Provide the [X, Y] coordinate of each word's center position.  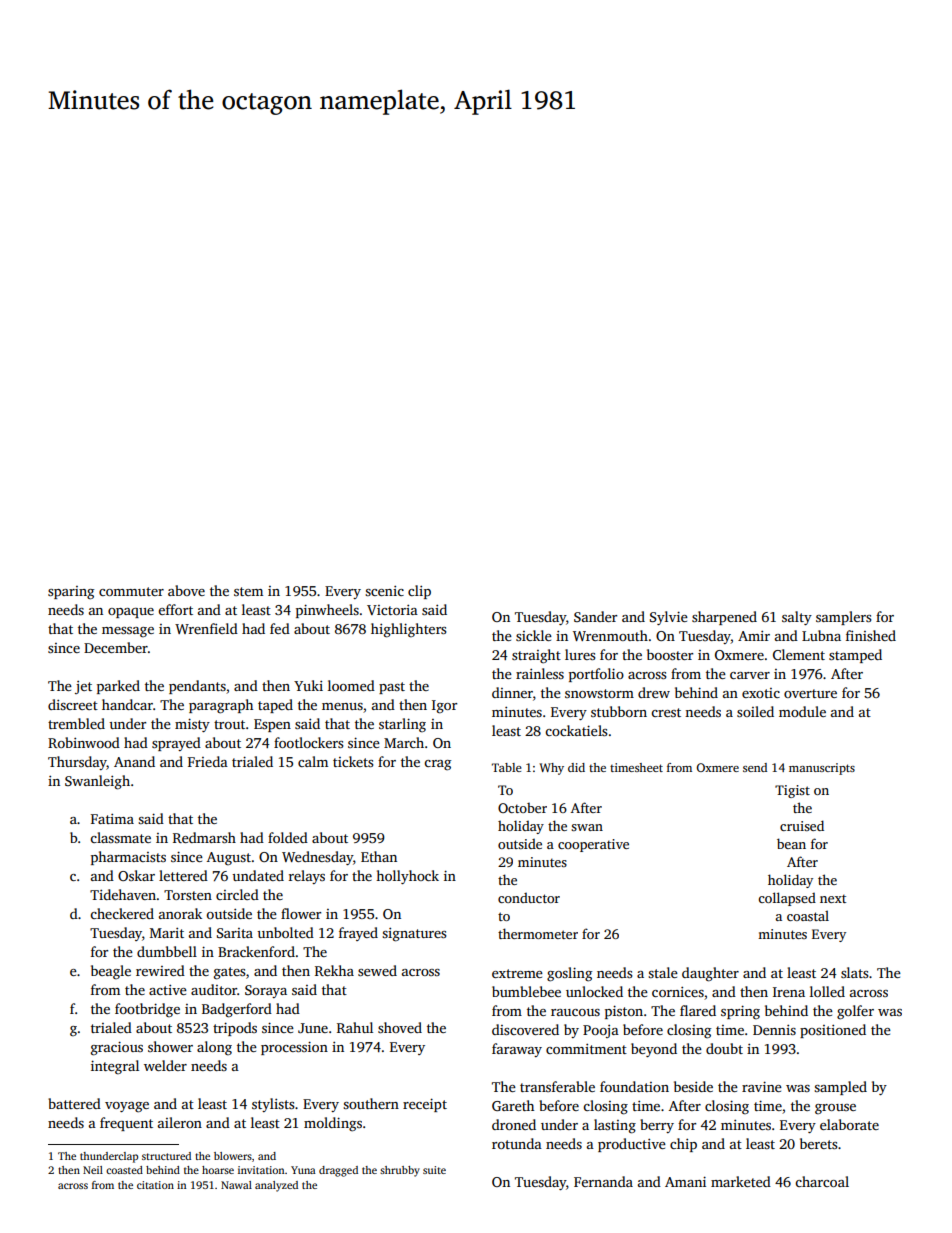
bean [791, 843]
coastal [808, 915]
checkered [122, 913]
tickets [353, 761]
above [186, 590]
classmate [120, 837]
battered [74, 1103]
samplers [843, 618]
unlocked [594, 991]
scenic [384, 591]
